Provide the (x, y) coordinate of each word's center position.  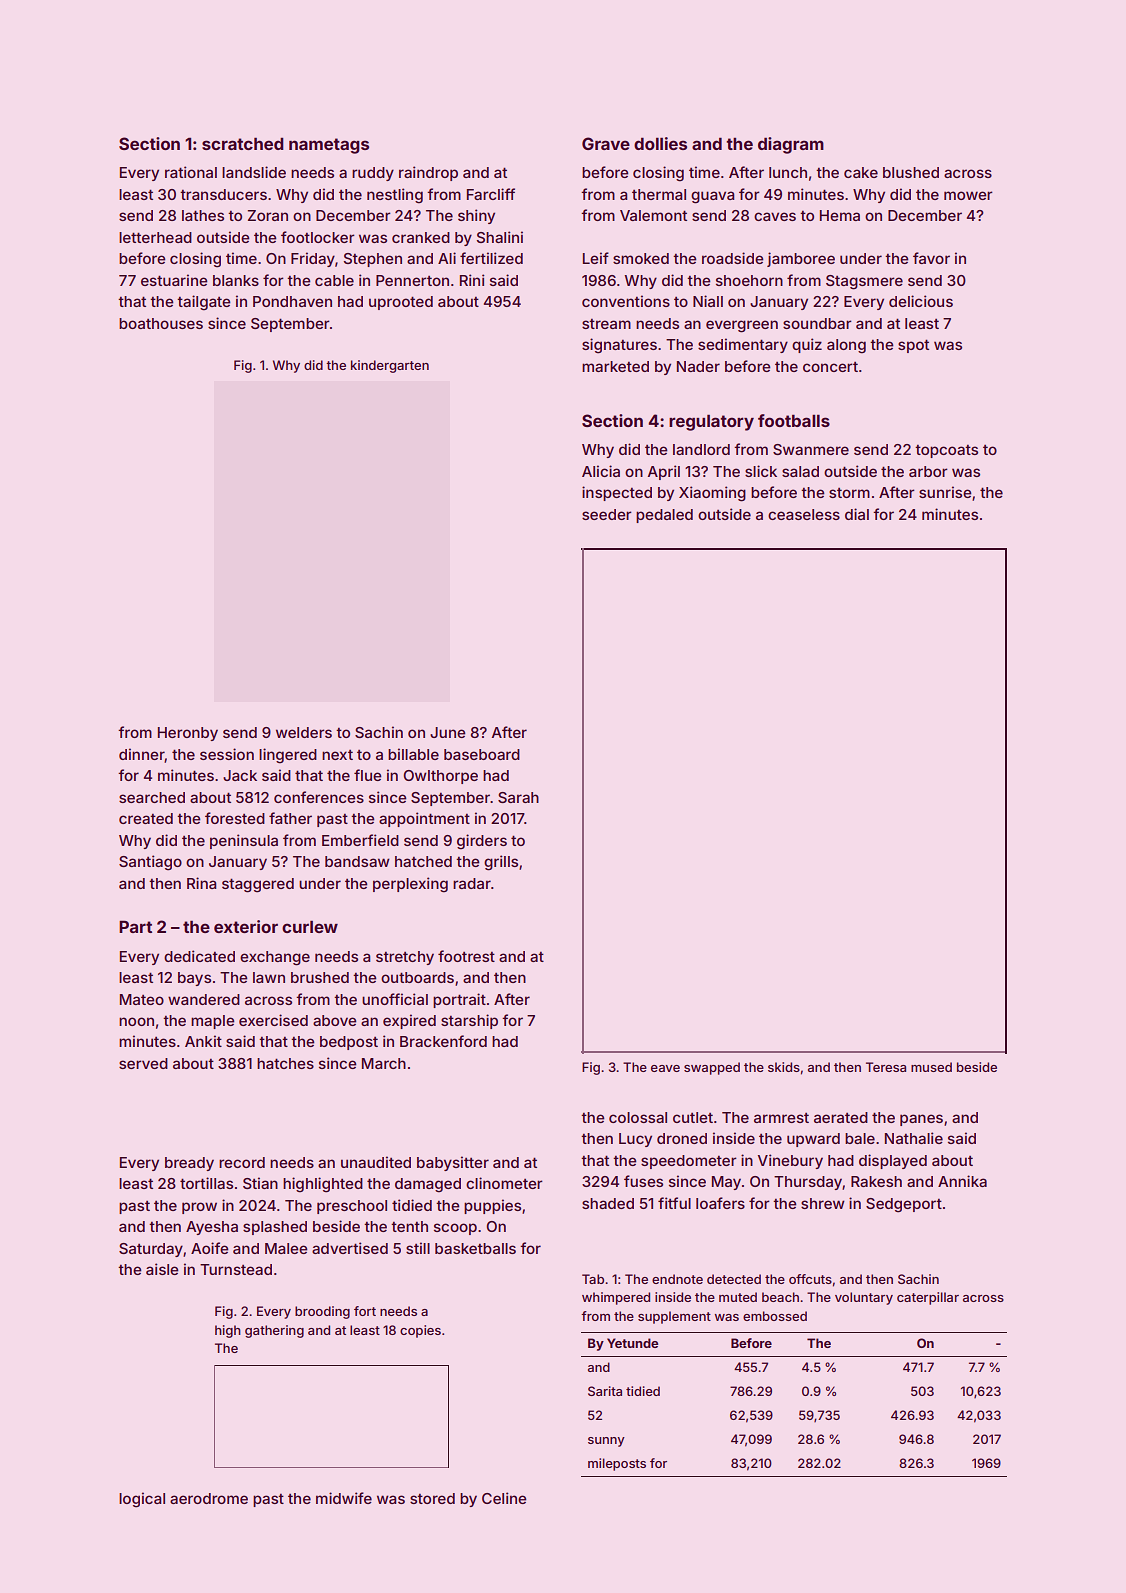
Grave (606, 143)
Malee (286, 1248)
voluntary (864, 1298)
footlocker (318, 237)
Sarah (518, 797)
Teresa (886, 1067)
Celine (504, 1498)
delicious (921, 301)
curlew (310, 926)
